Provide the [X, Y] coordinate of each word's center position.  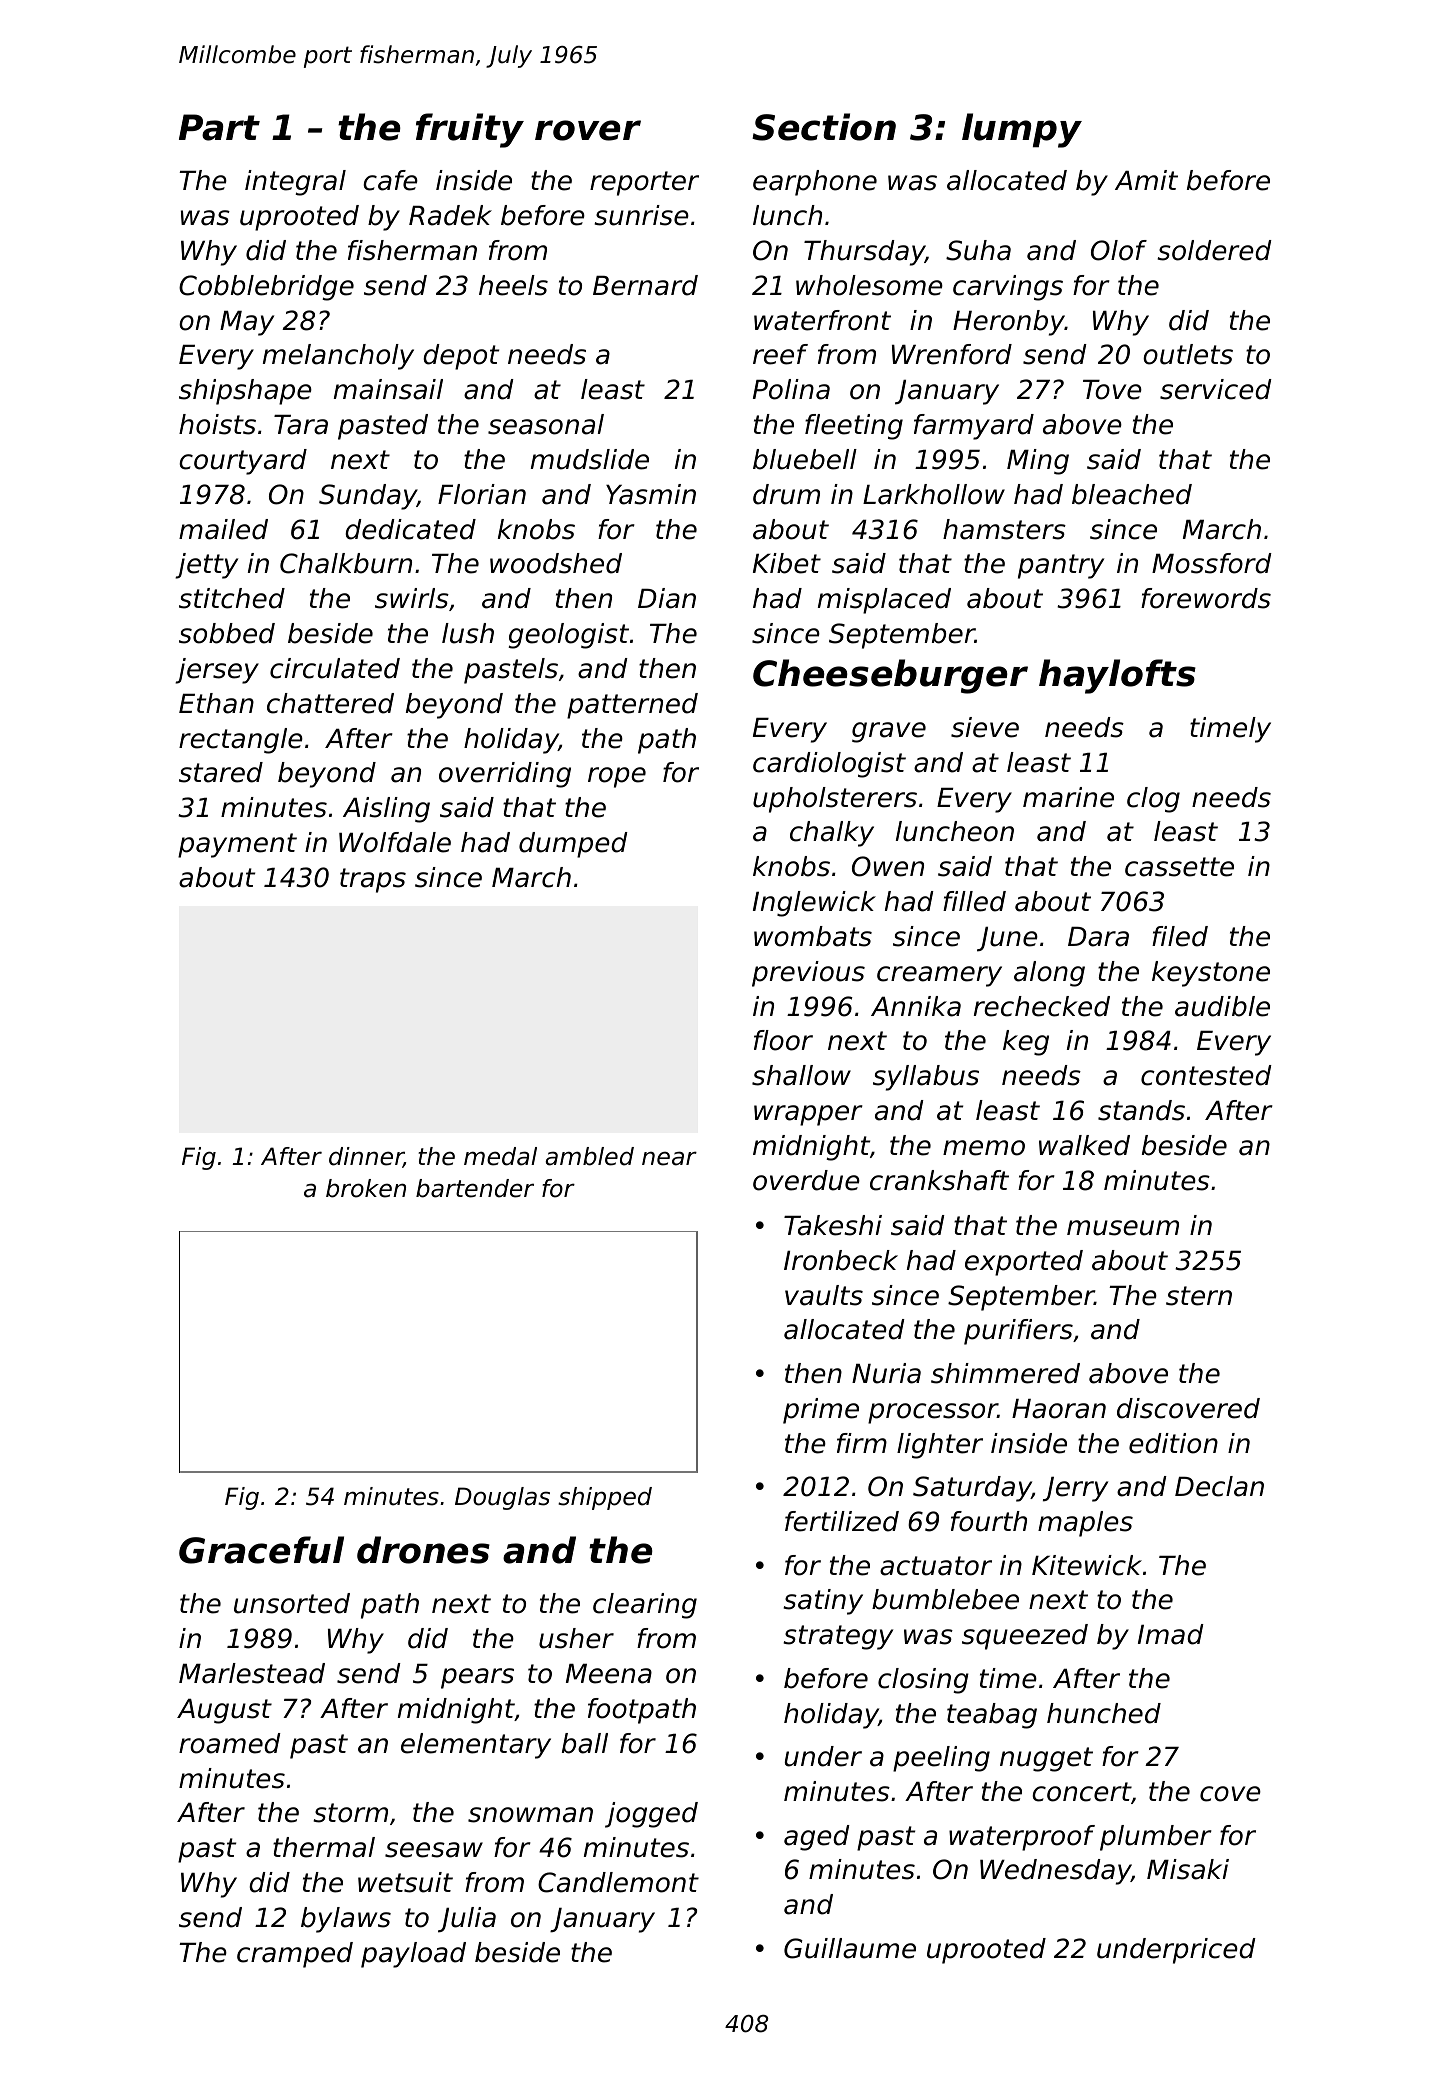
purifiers [1018, 1332]
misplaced [884, 601]
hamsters [1004, 529]
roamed [230, 1743]
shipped [605, 1498]
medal [500, 1156]
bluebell [805, 459]
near [669, 1158]
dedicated [410, 529]
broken [366, 1188]
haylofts [1117, 676]
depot [461, 357]
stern [1199, 1296]
